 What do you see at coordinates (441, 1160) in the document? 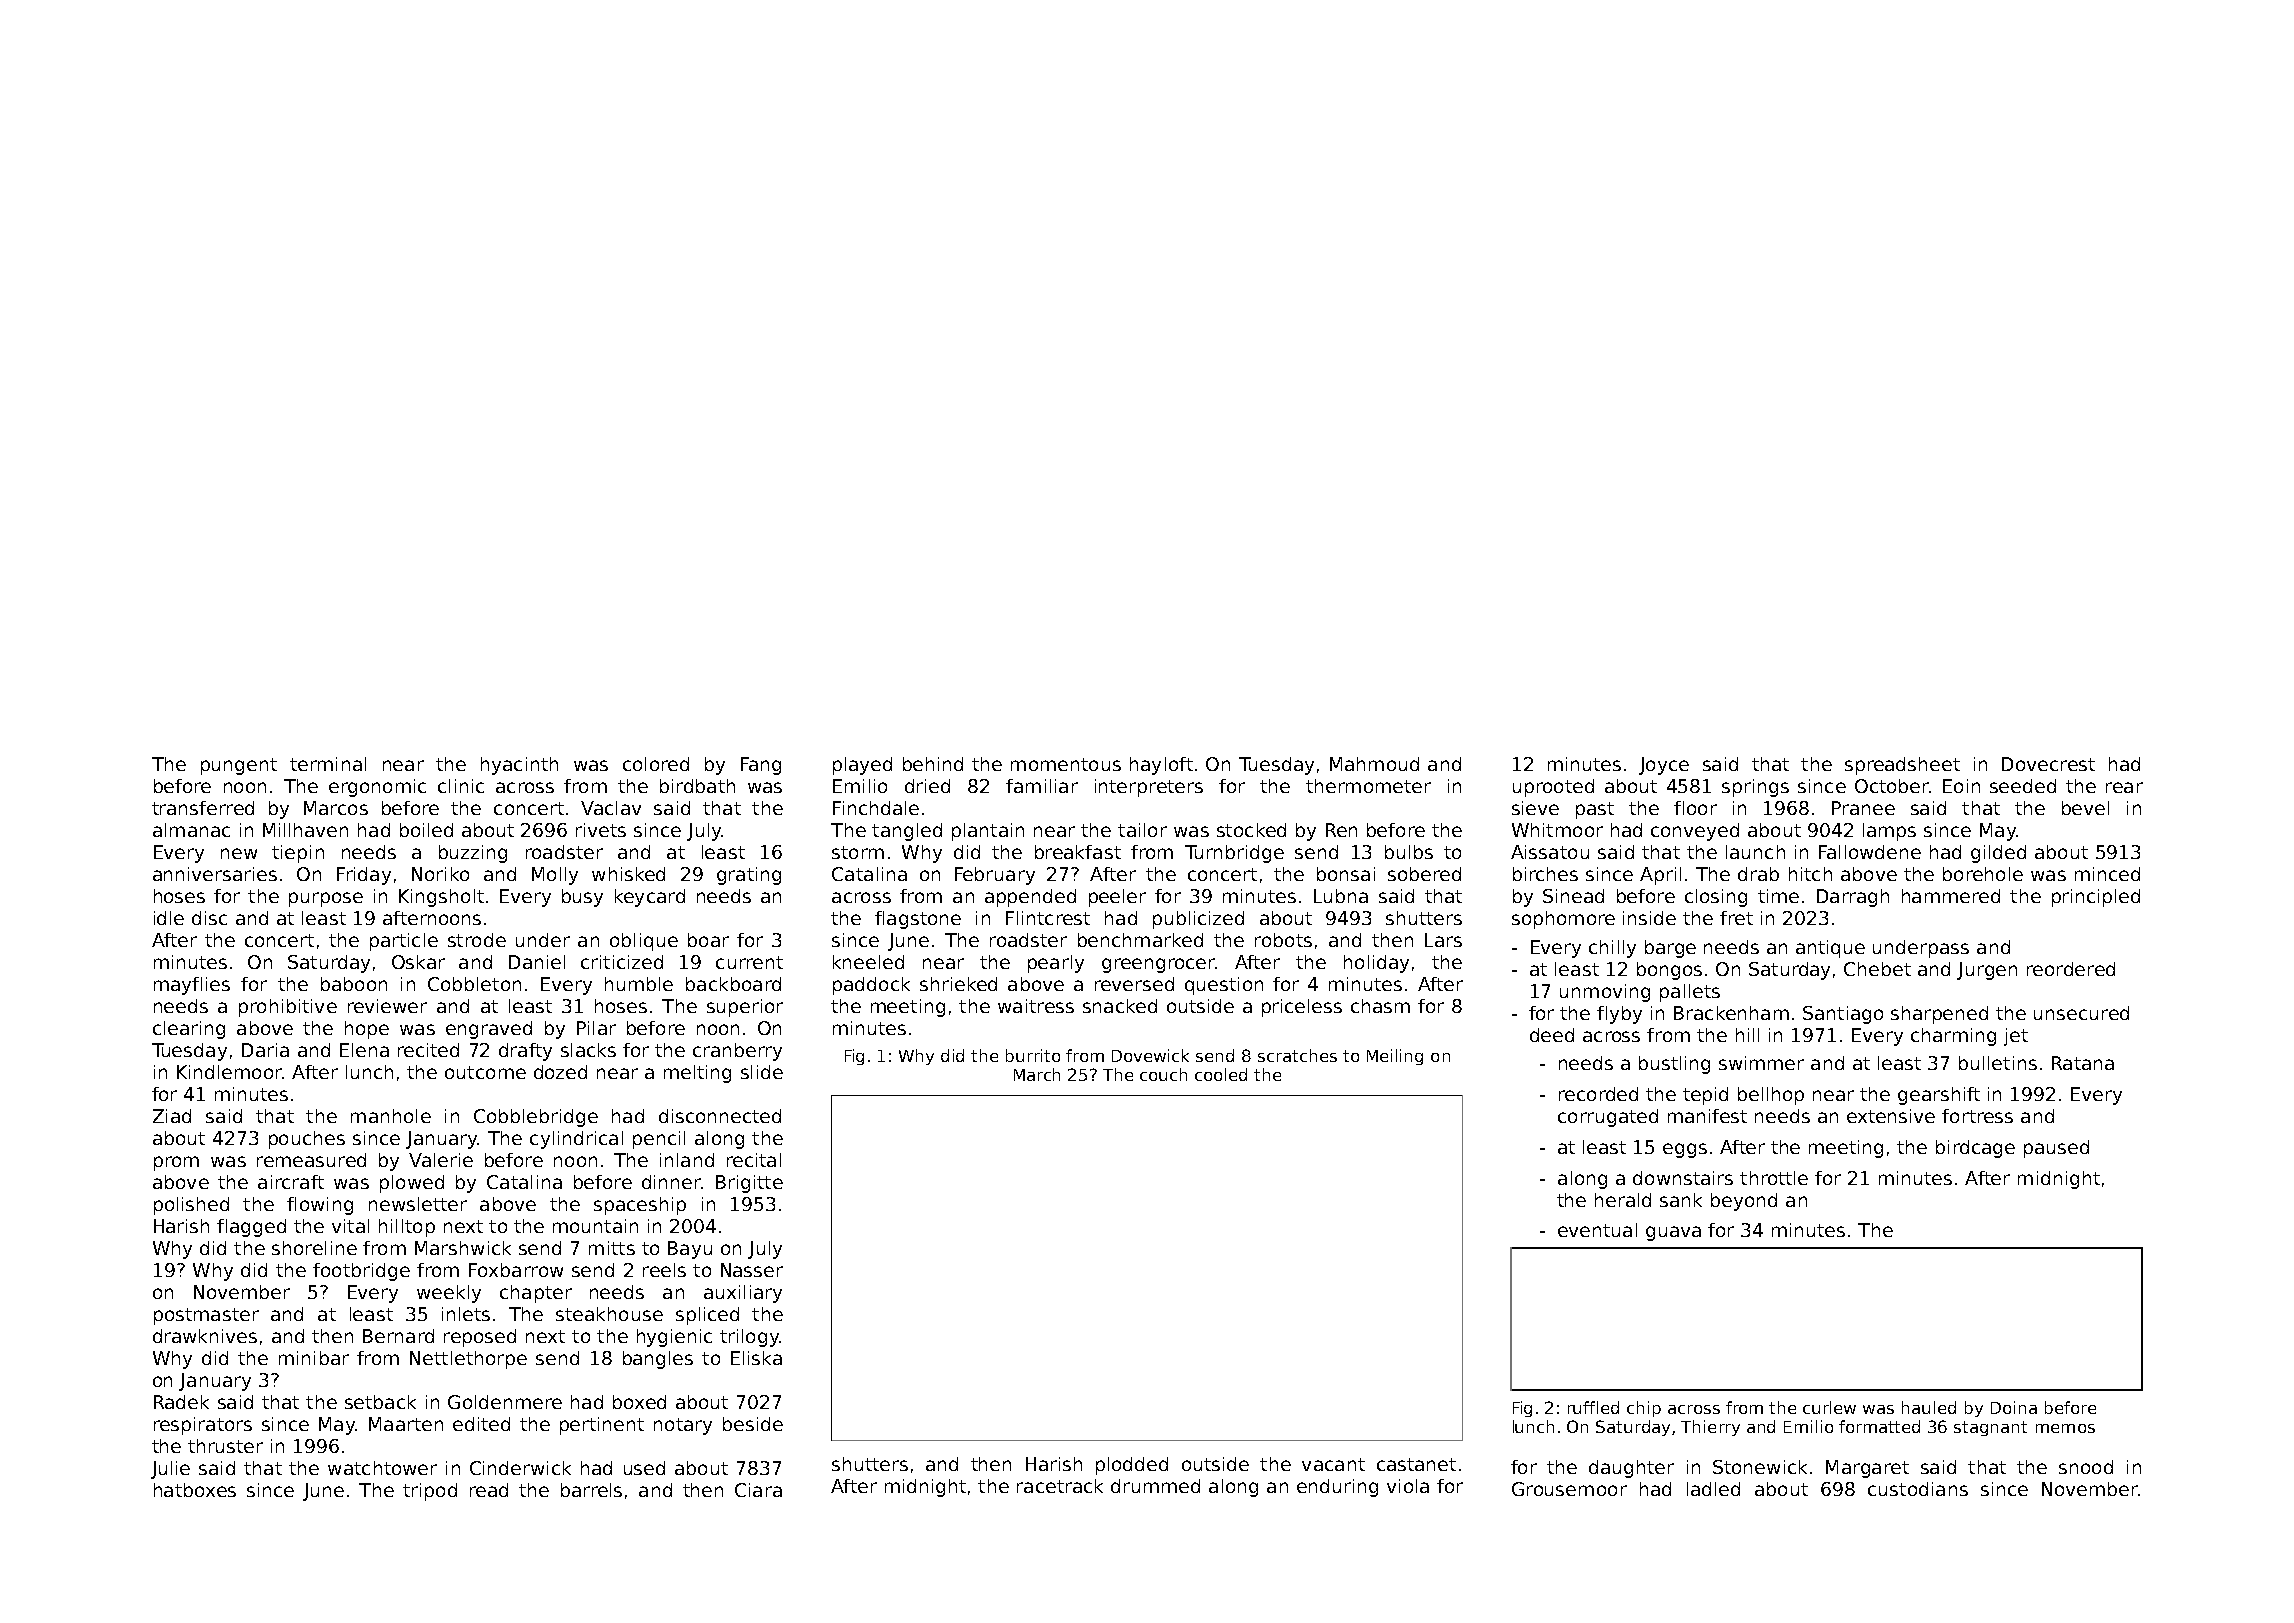
I see `Valerie` at bounding box center [441, 1160].
